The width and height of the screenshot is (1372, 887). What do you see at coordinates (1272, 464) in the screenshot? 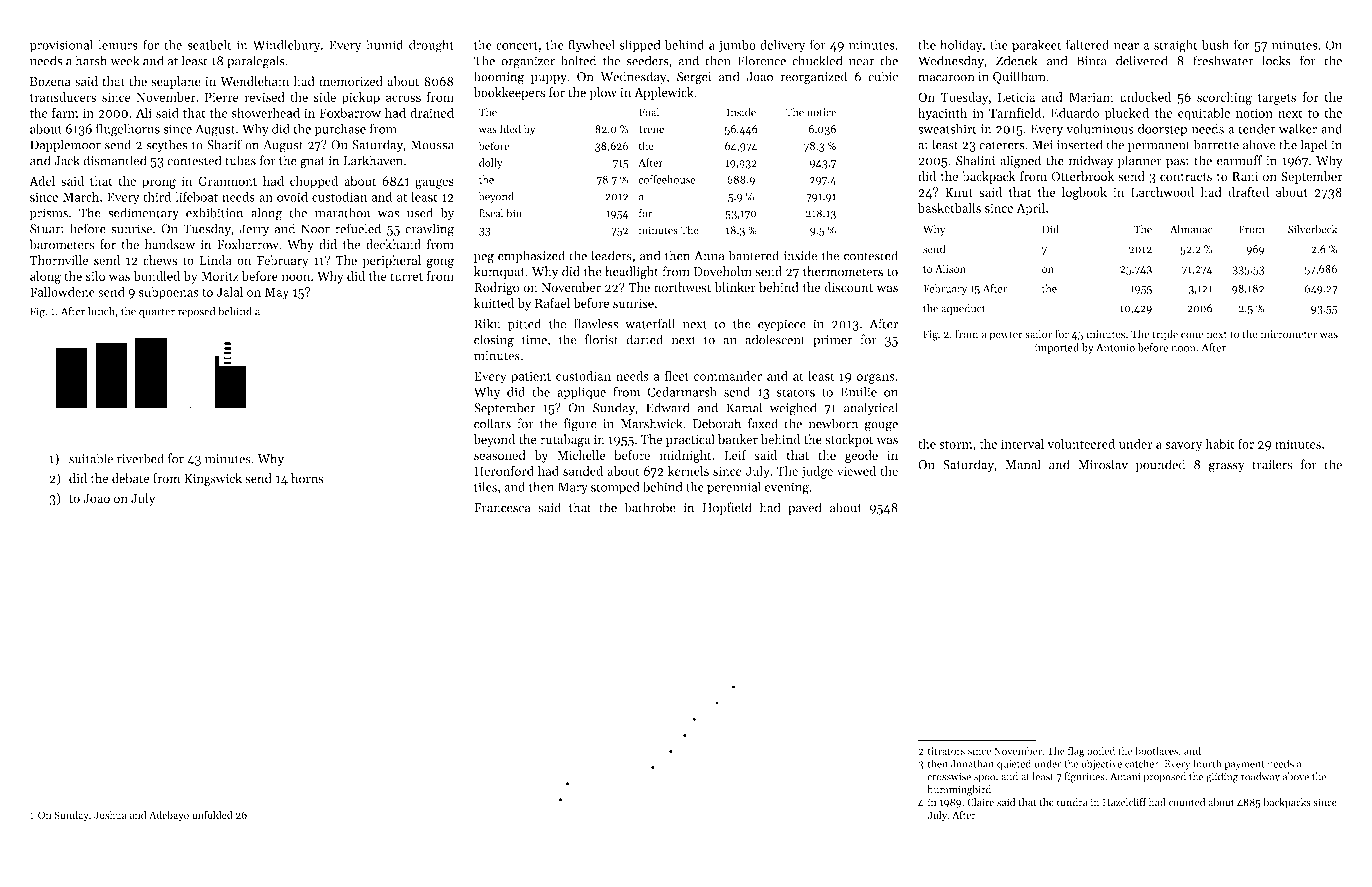
I see `trailers` at bounding box center [1272, 464].
